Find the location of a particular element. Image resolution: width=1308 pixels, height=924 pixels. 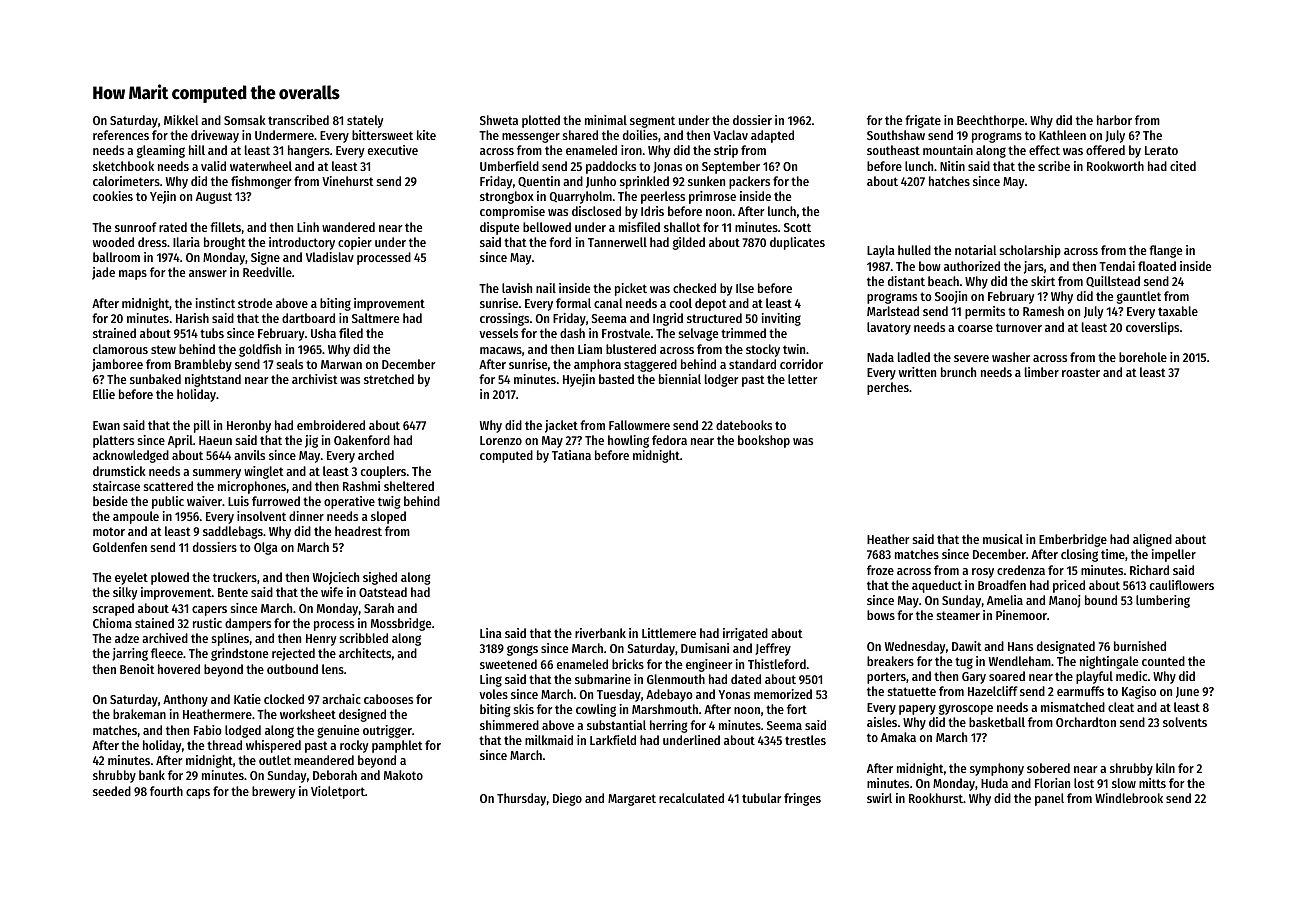

hovered is located at coordinates (179, 669).
